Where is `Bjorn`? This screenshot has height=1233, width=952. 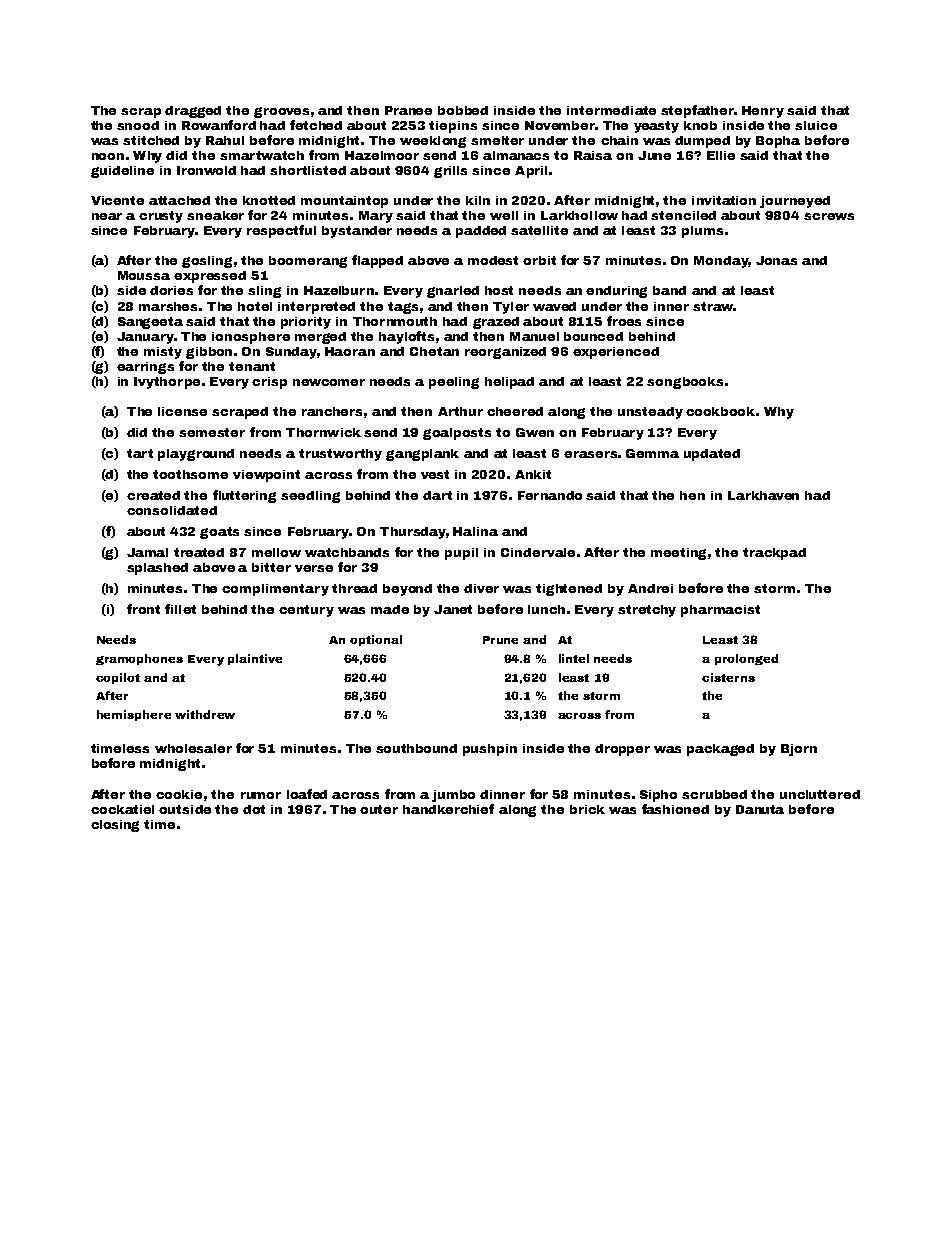 Bjorn is located at coordinates (799, 750).
